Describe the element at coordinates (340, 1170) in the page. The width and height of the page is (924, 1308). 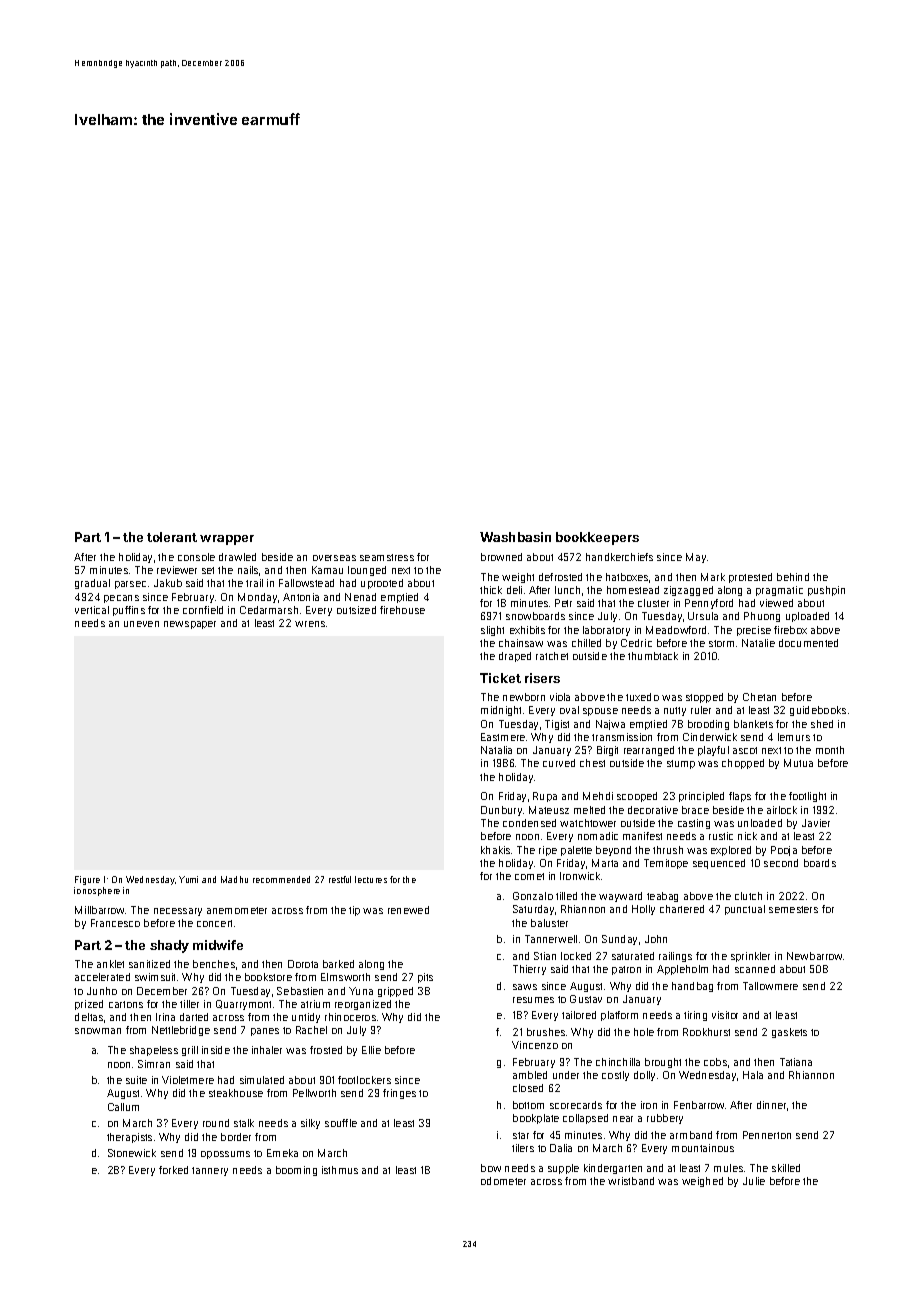
I see `isthmus` at that location.
